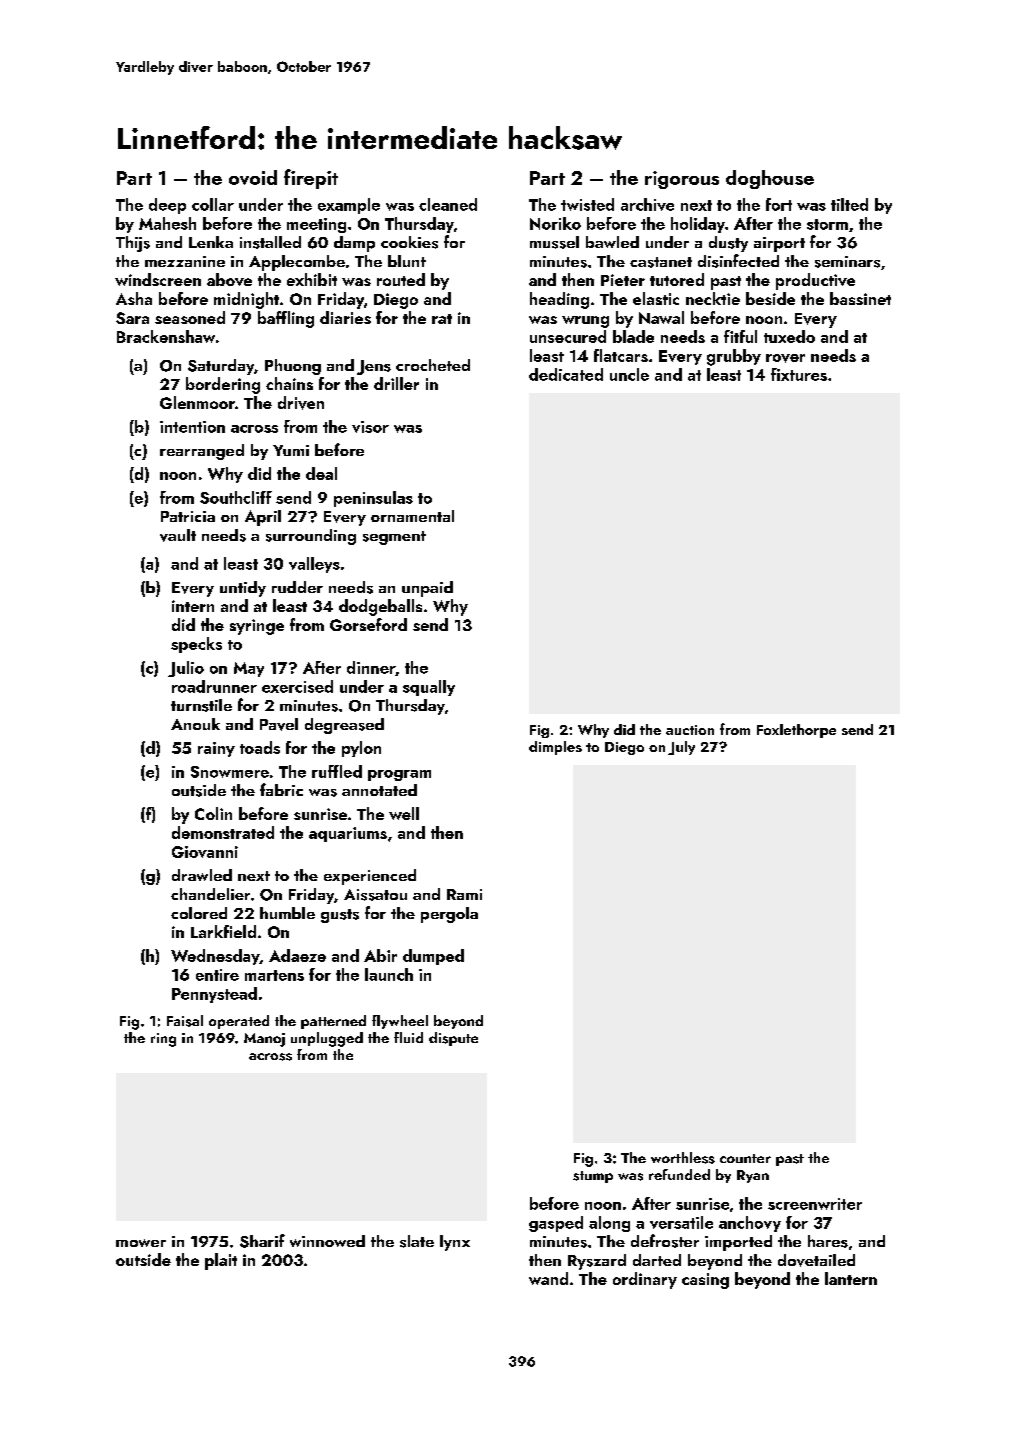  I want to click on bawled, so click(612, 242).
